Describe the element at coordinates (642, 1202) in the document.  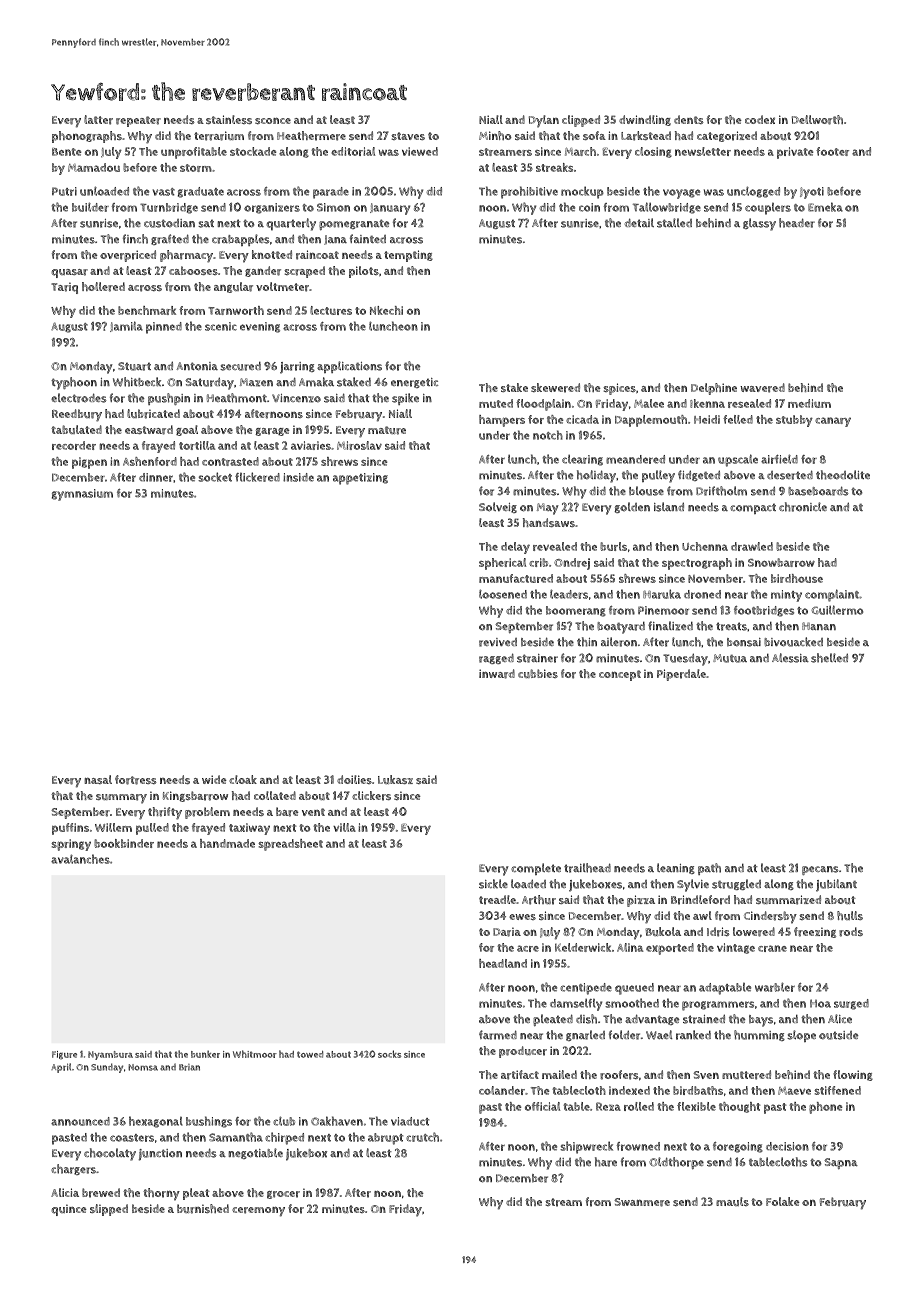
I see `Swanmere` at that location.
